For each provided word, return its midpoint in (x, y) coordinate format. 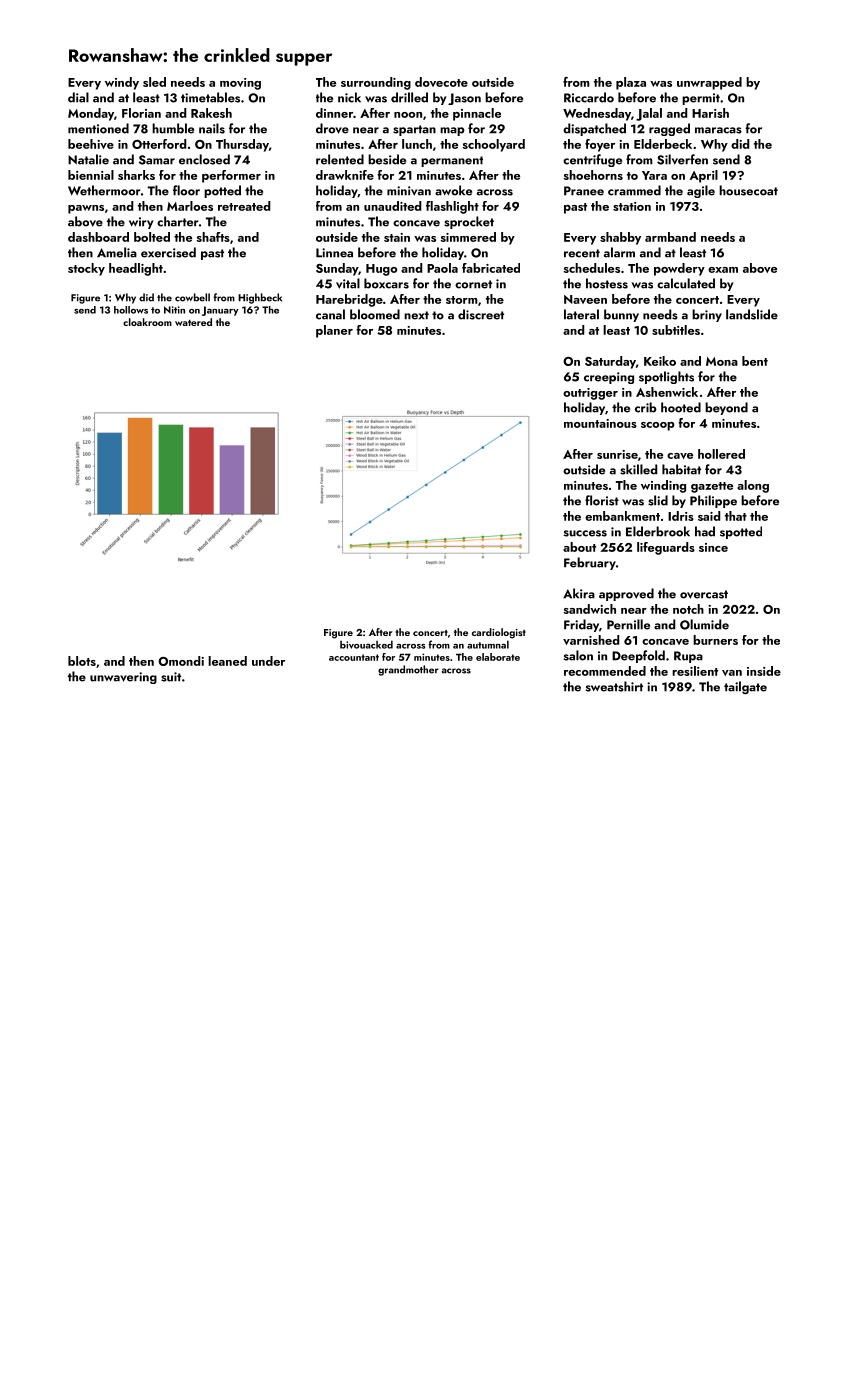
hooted (681, 407)
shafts (213, 237)
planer (334, 331)
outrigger (590, 394)
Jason (464, 99)
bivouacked (366, 644)
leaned (227, 661)
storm (462, 300)
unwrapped (709, 83)
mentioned (98, 128)
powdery (679, 269)
